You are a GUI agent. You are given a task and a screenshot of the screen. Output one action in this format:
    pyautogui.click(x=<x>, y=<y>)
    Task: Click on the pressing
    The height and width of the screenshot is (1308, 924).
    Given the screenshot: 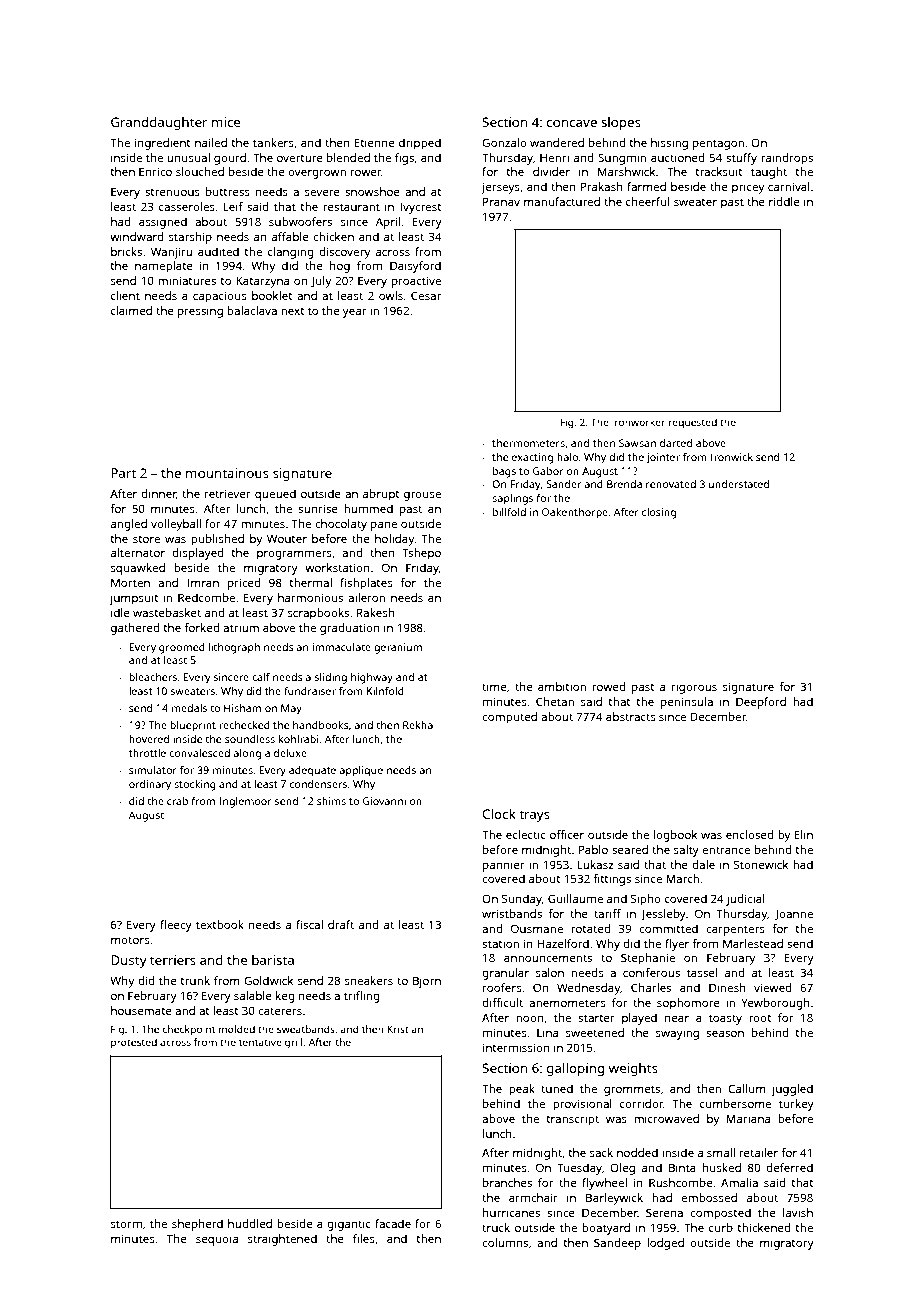 What is the action you would take?
    pyautogui.click(x=200, y=312)
